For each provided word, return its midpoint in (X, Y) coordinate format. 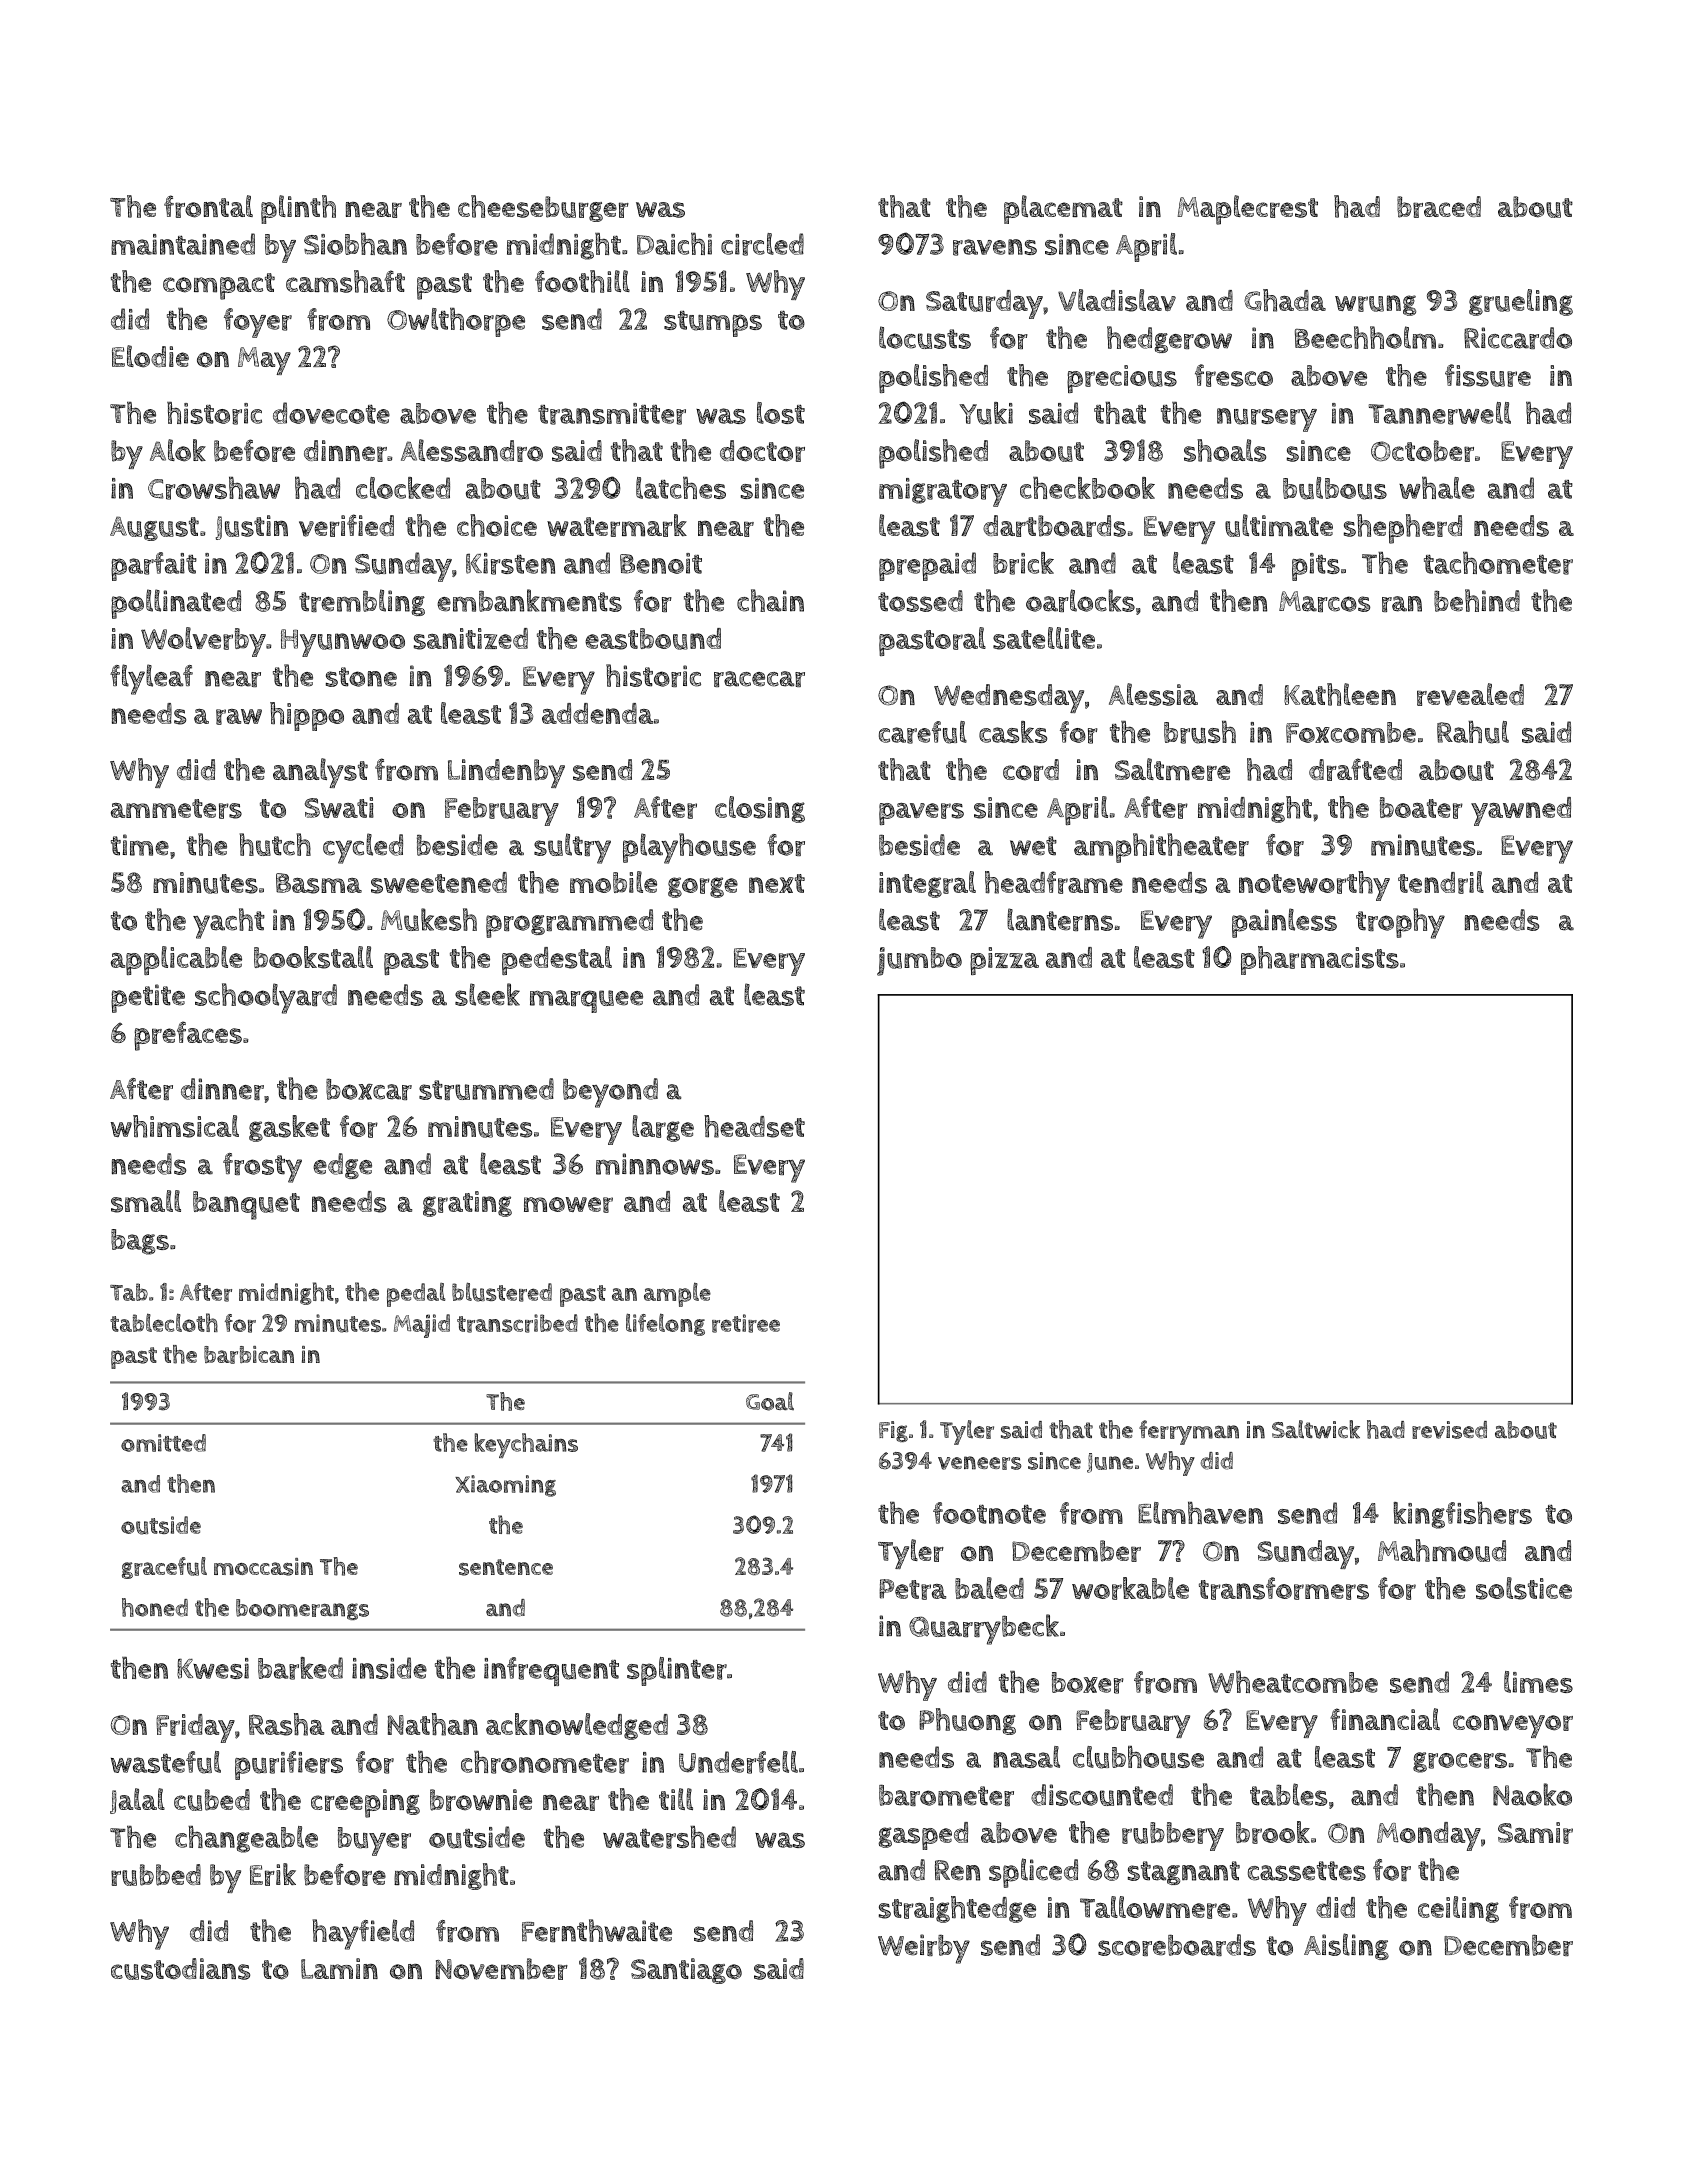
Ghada (1285, 300)
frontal (208, 206)
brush (1200, 732)
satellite (1044, 638)
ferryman (1189, 1432)
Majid (422, 1326)
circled (762, 244)
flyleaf (151, 679)
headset (754, 1126)
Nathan (433, 1724)
